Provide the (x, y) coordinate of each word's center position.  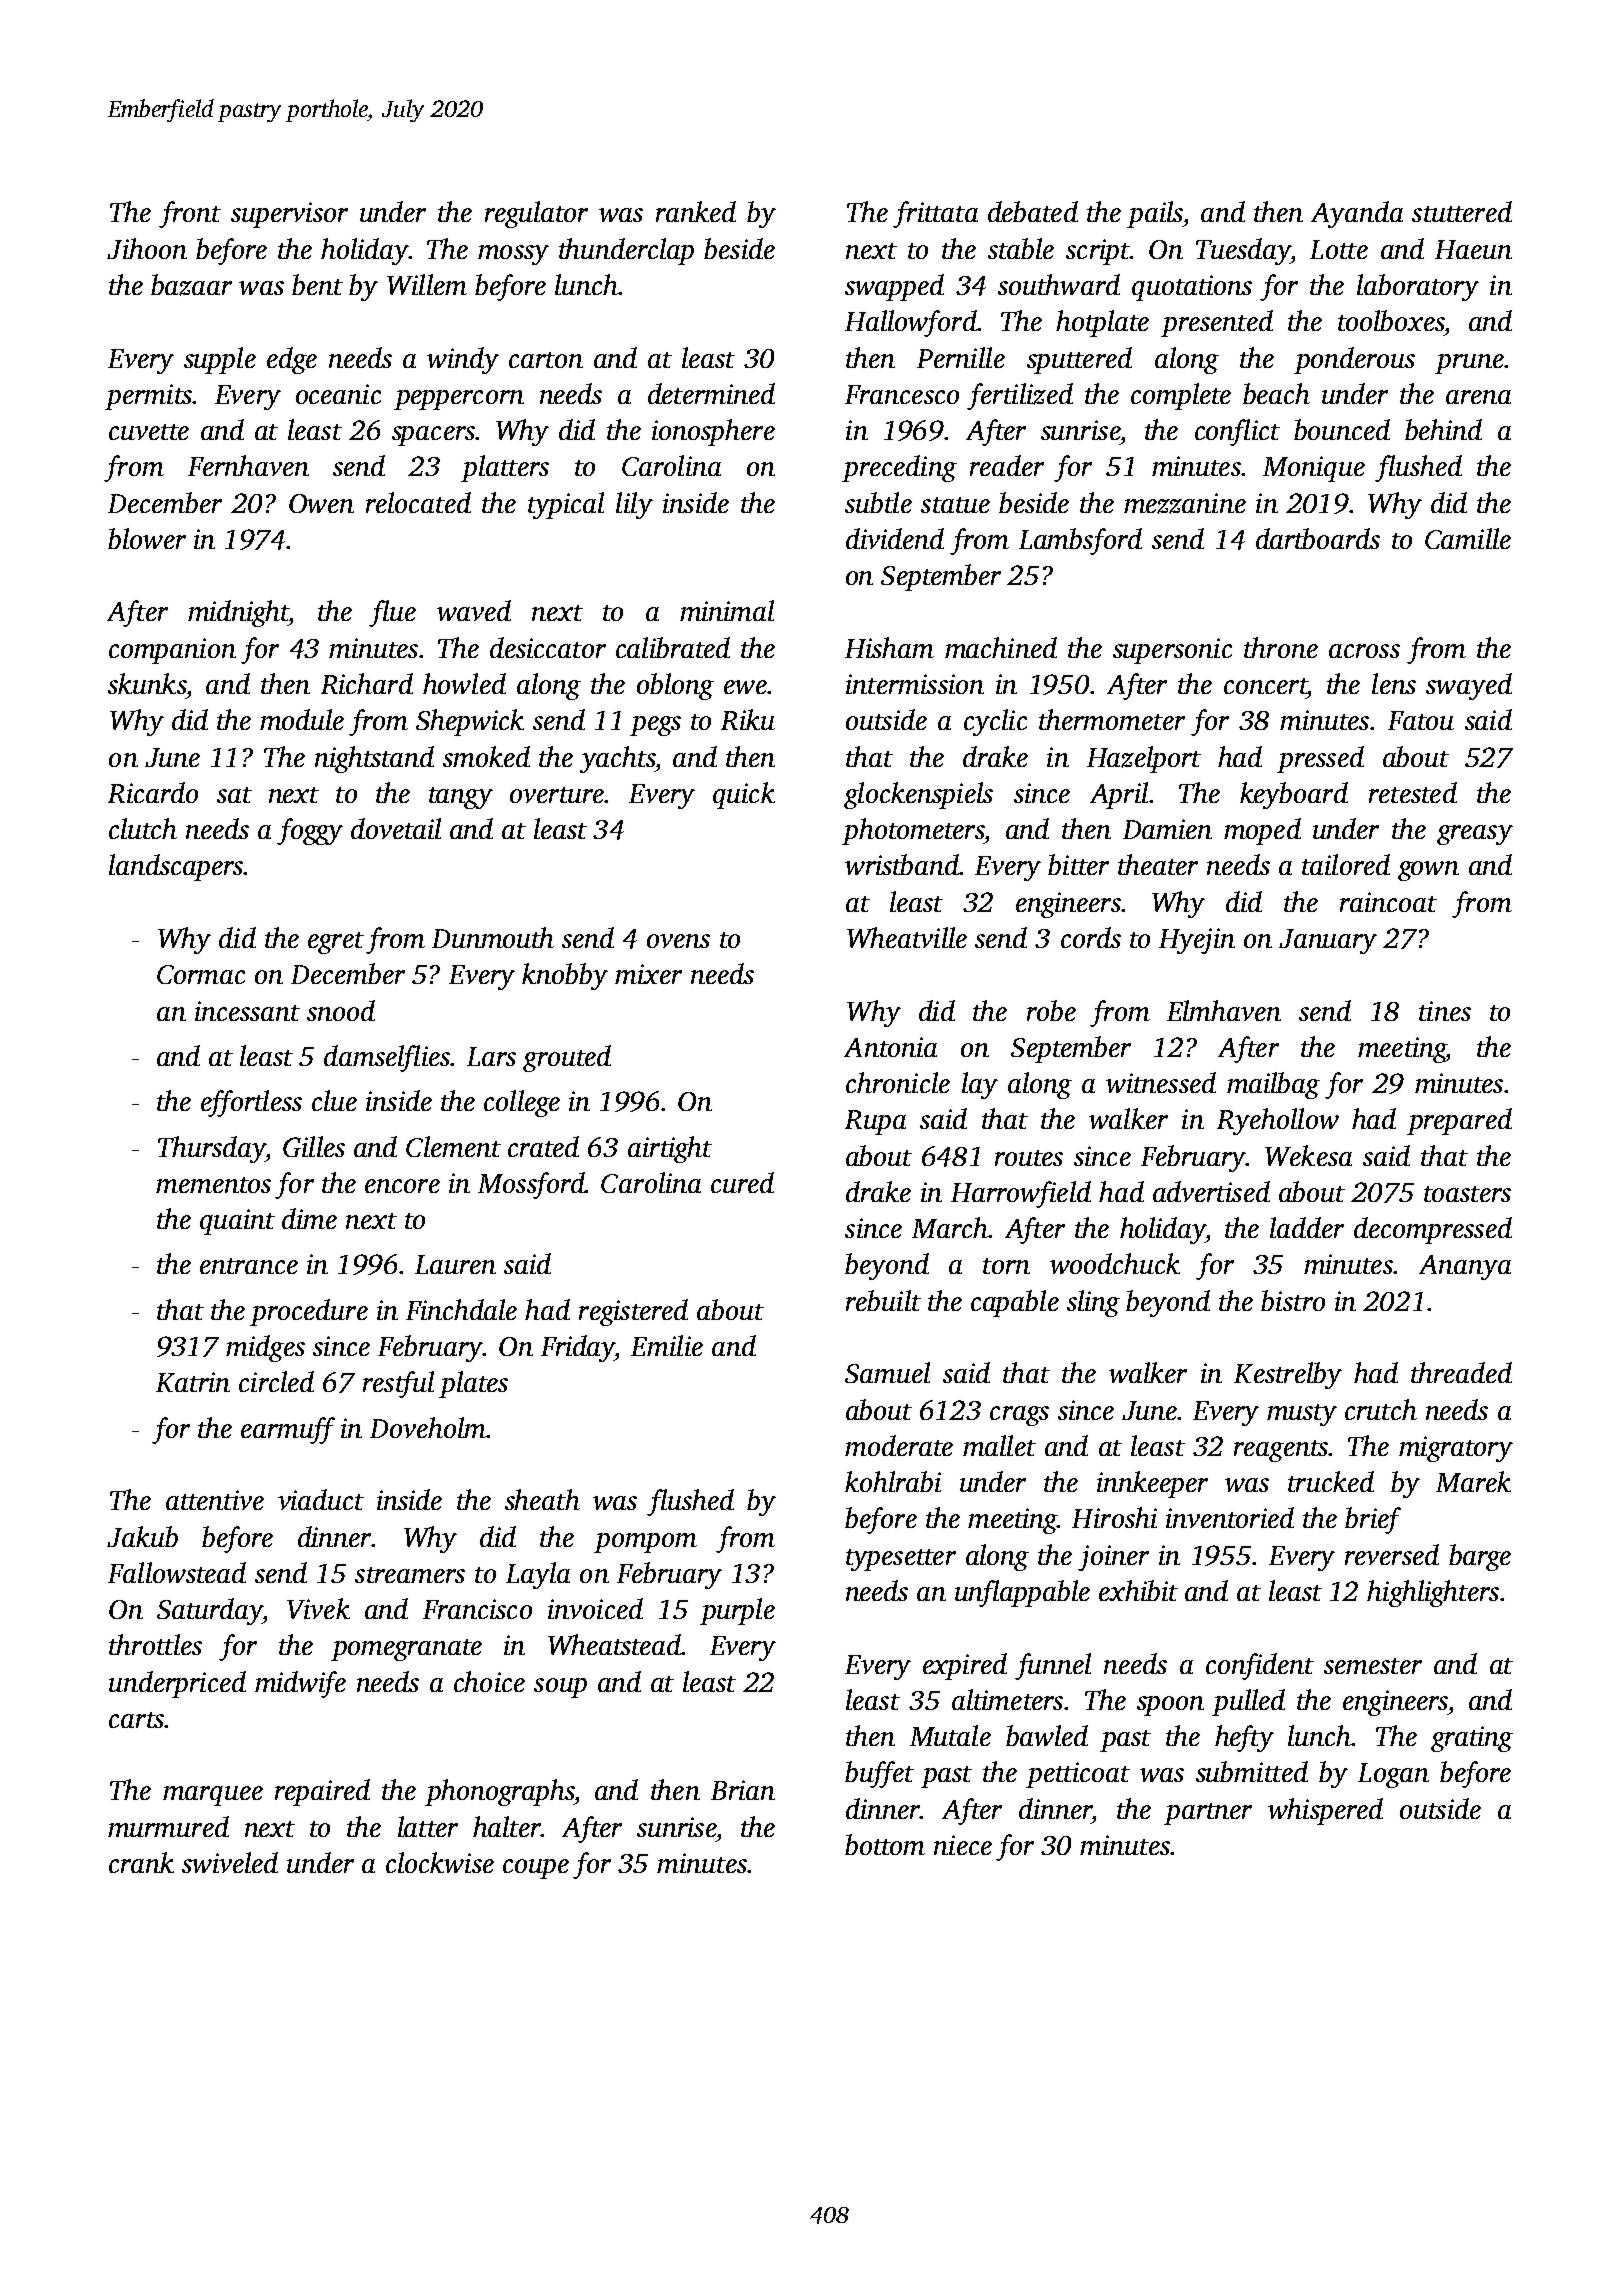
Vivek (318, 1608)
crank (141, 1862)
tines (1445, 1011)
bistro (1293, 1300)
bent (317, 284)
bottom (885, 1844)
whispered (1325, 1811)
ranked (696, 211)
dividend (895, 538)
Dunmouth (493, 937)
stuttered (1462, 211)
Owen (321, 503)
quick (744, 795)
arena (1478, 397)
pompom (645, 1543)
